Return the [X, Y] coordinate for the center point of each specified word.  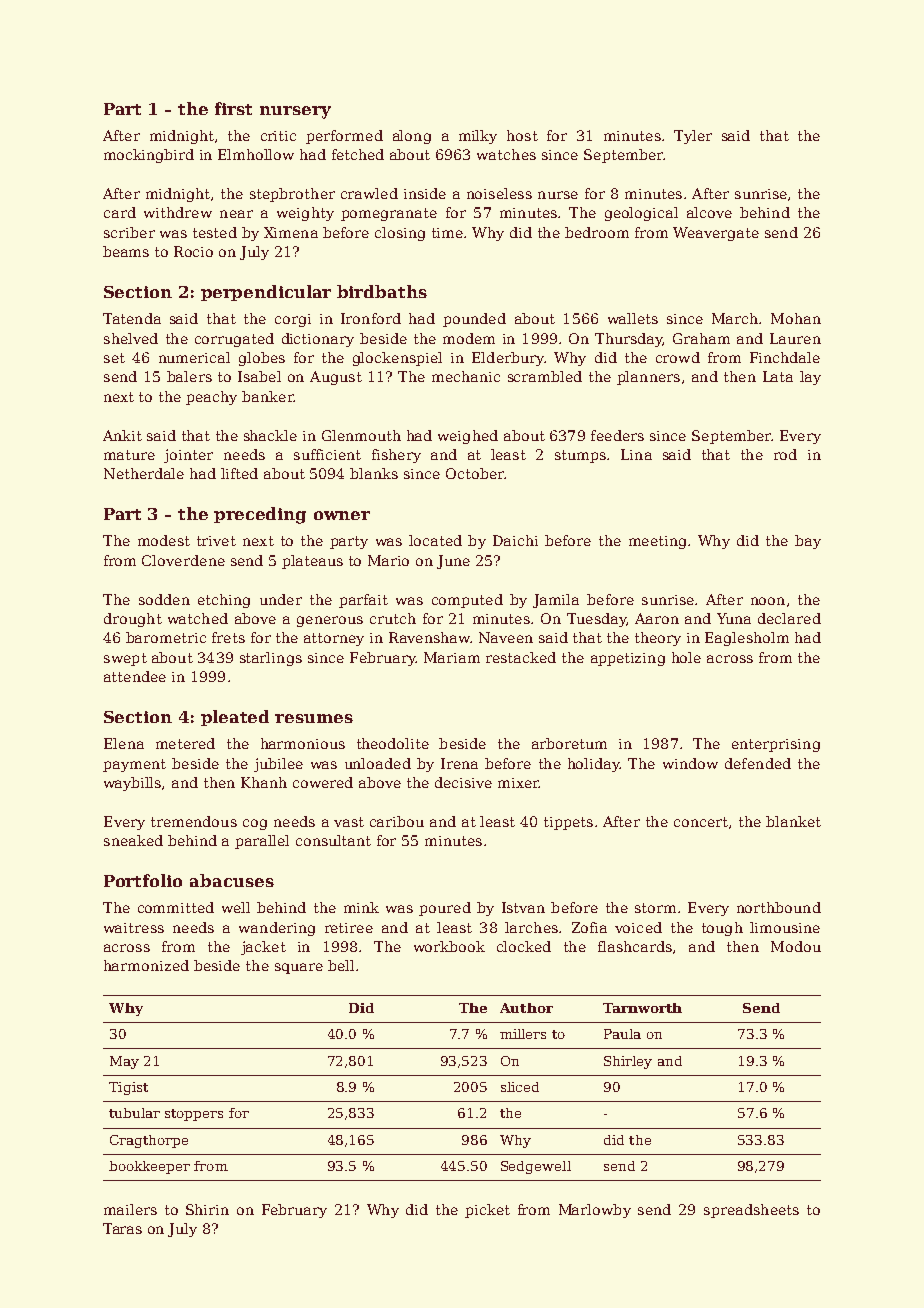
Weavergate [716, 234]
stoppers [194, 1115]
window [690, 763]
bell [341, 965]
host [522, 135]
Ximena [291, 232]
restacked [521, 657]
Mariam [452, 657]
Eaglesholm [747, 639]
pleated [235, 718]
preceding [260, 515]
